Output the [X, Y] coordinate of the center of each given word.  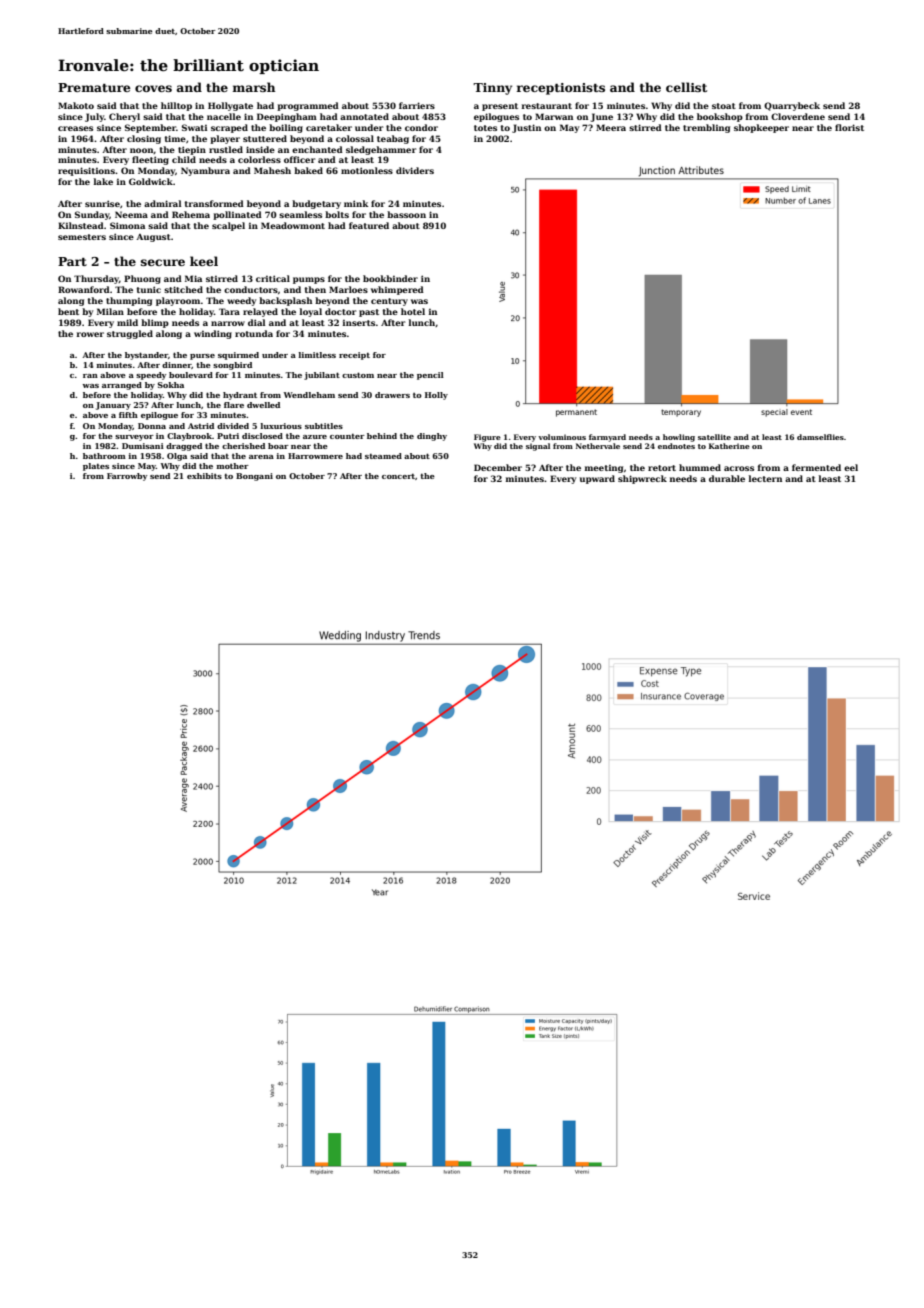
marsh [254, 87]
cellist [686, 87]
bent [68, 311]
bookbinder [390, 278]
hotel [413, 311]
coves [153, 88]
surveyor [134, 438]
